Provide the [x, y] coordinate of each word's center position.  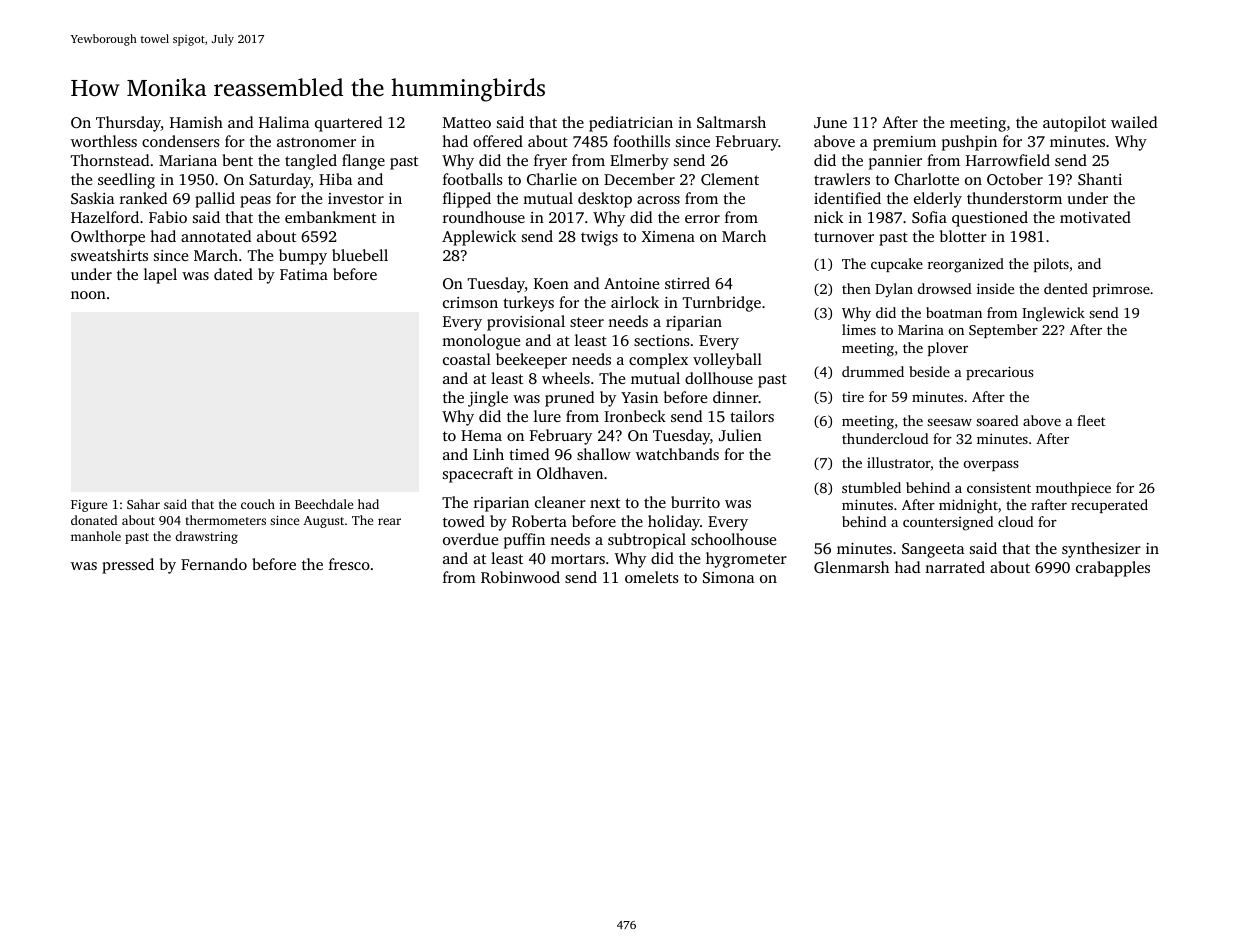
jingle [488, 399]
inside [995, 288]
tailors [752, 416]
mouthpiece [1073, 489]
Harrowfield [1008, 160]
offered [498, 141]
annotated [216, 236]
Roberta [539, 521]
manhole [96, 536]
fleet [1091, 420]
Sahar [143, 504]
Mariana [188, 160]
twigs [599, 238]
